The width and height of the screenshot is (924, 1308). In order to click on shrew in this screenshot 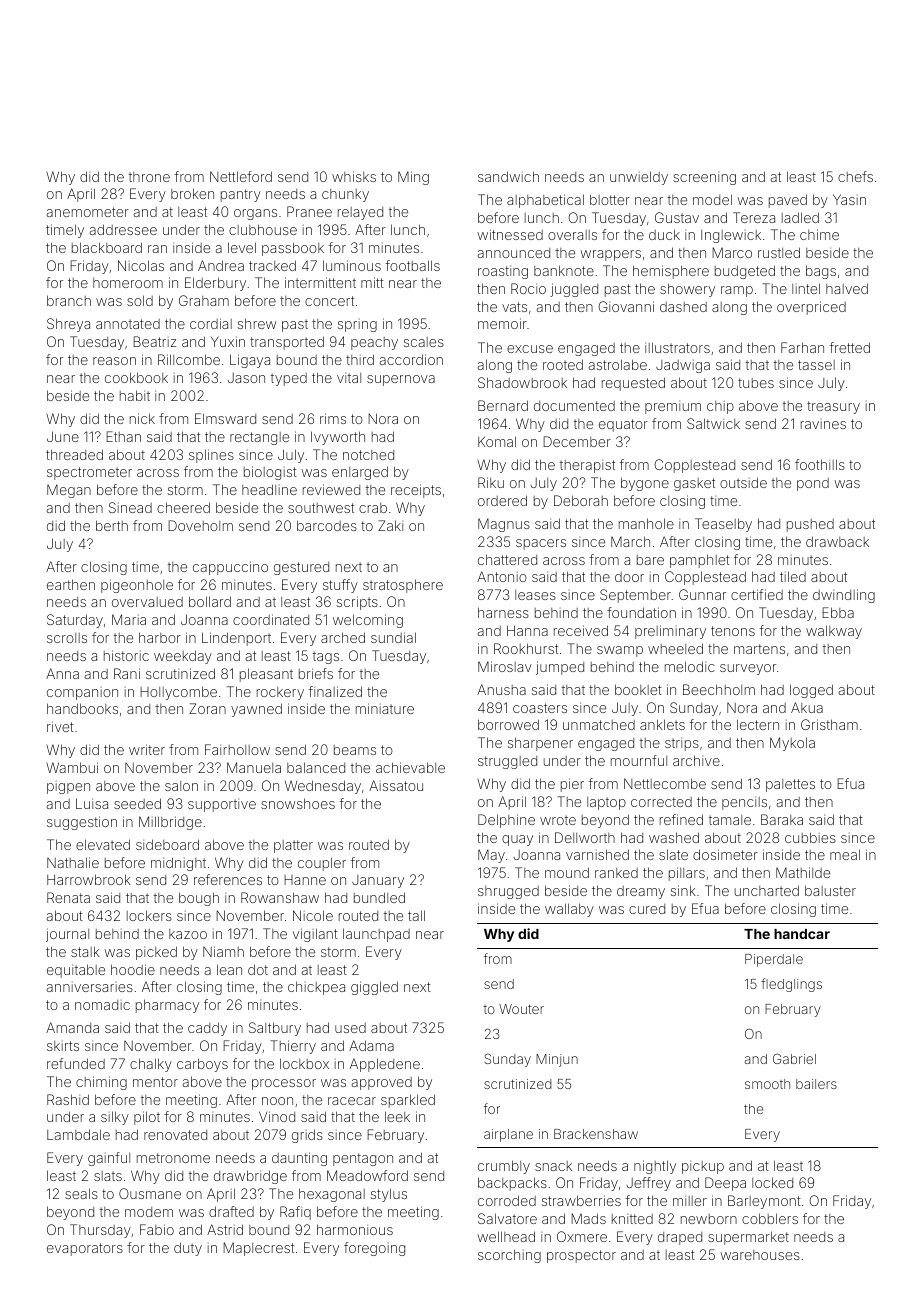, I will do `click(257, 323)`.
